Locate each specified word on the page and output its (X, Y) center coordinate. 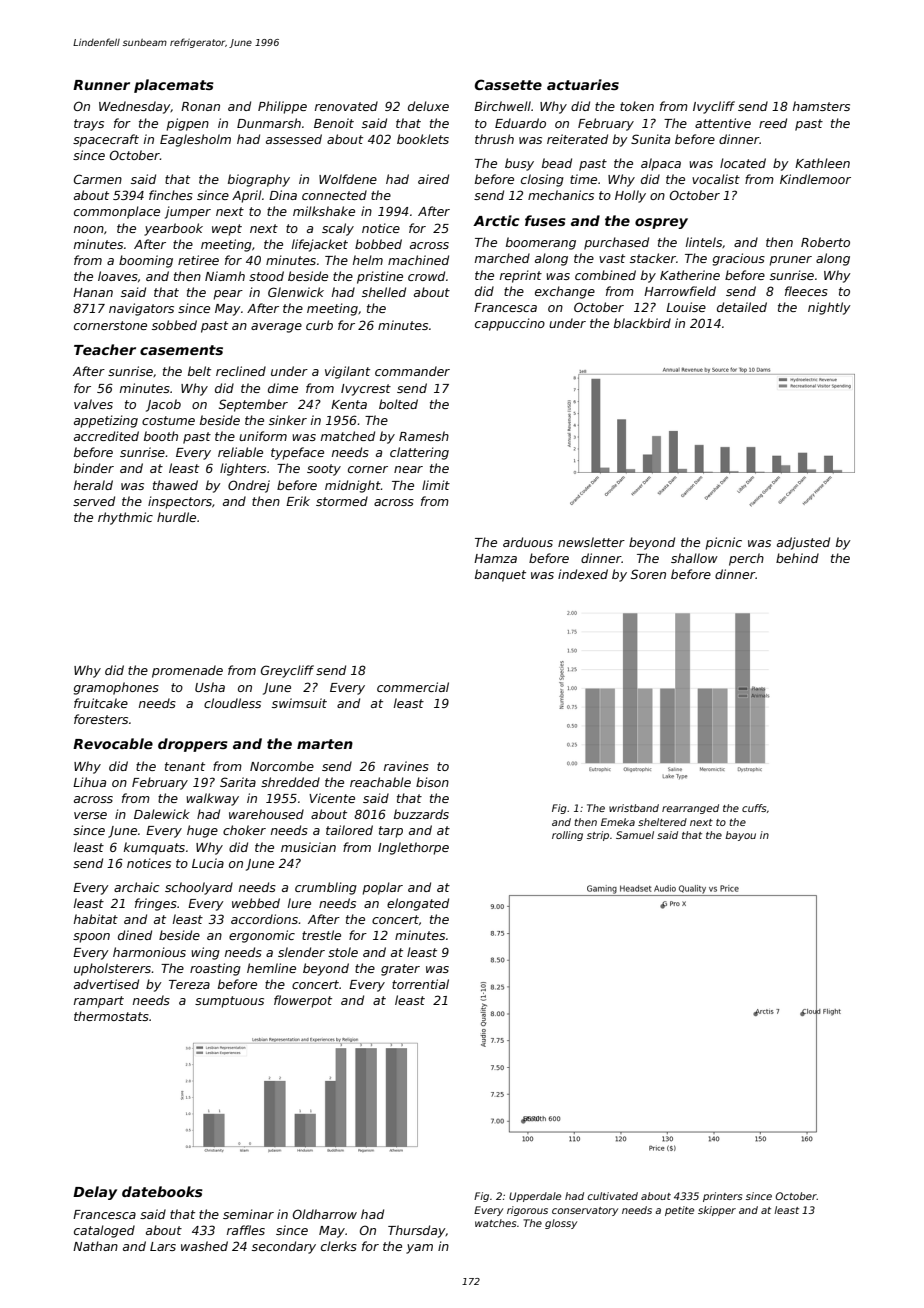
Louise (686, 307)
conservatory (585, 1211)
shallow (694, 558)
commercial (413, 687)
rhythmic (125, 518)
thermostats (111, 1016)
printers (722, 1197)
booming (146, 261)
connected (334, 195)
